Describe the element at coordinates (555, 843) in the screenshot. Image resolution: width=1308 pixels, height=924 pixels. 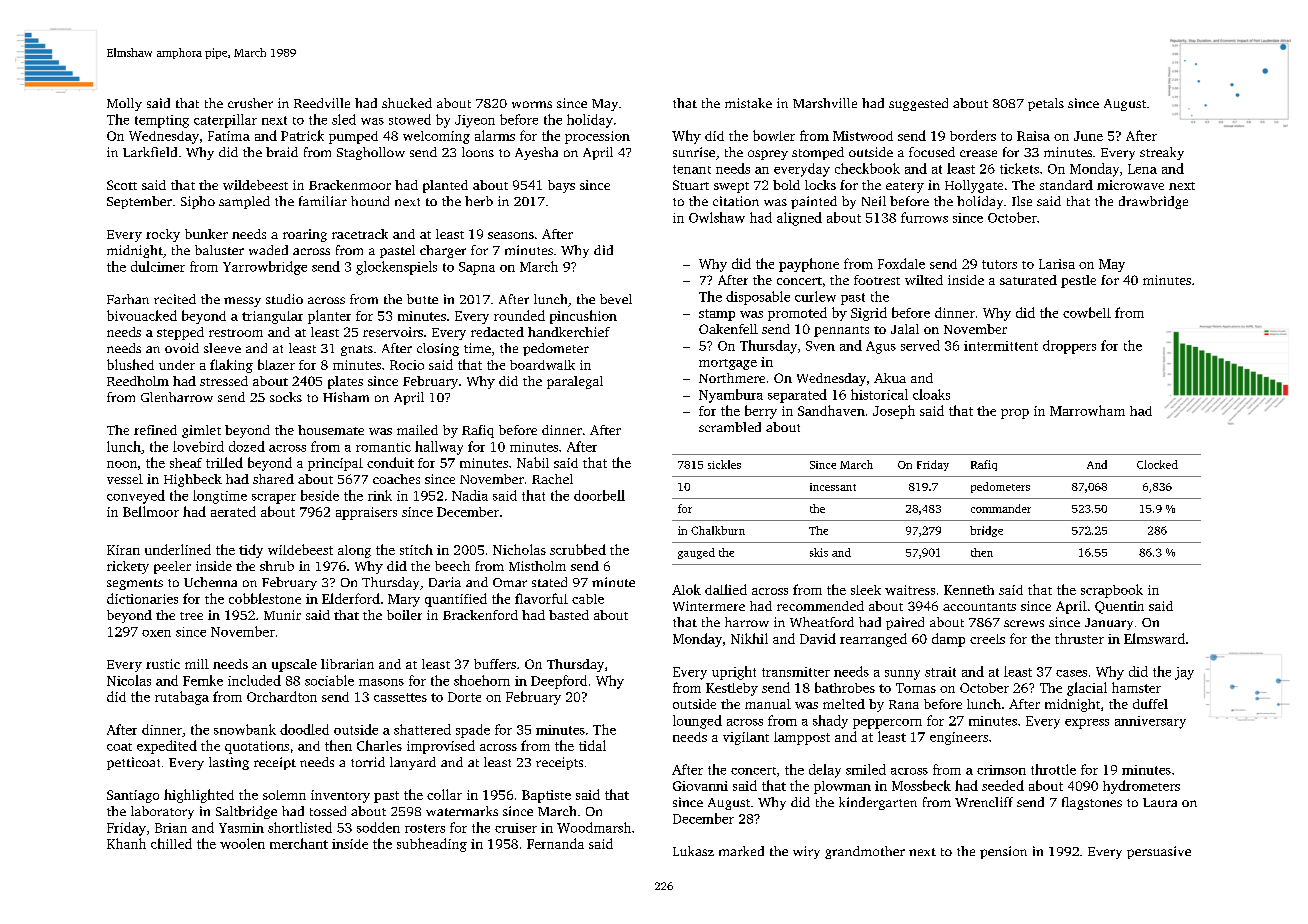
I see `Fernanda` at that location.
